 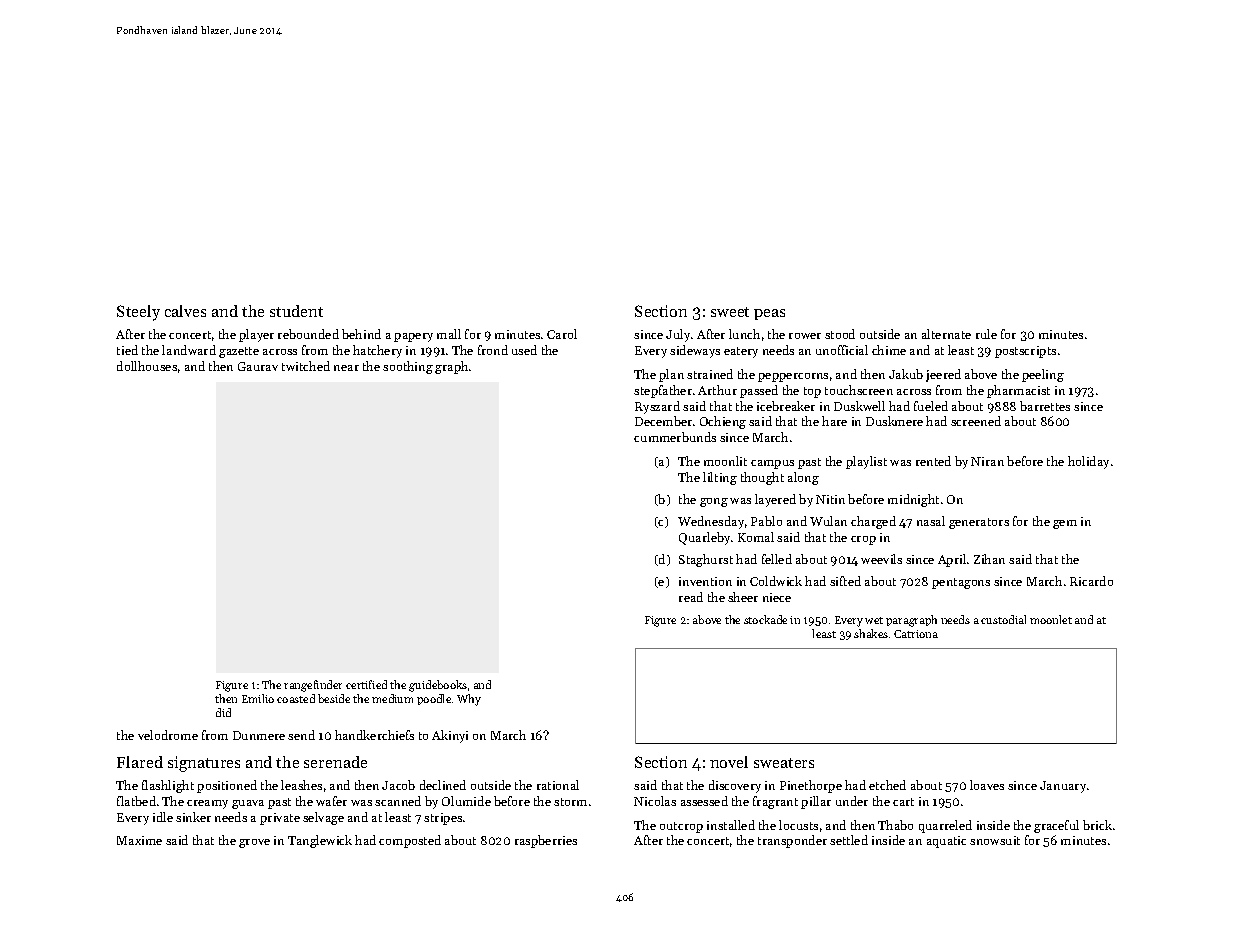 What do you see at coordinates (871, 633) in the page?
I see `shakes` at bounding box center [871, 633].
